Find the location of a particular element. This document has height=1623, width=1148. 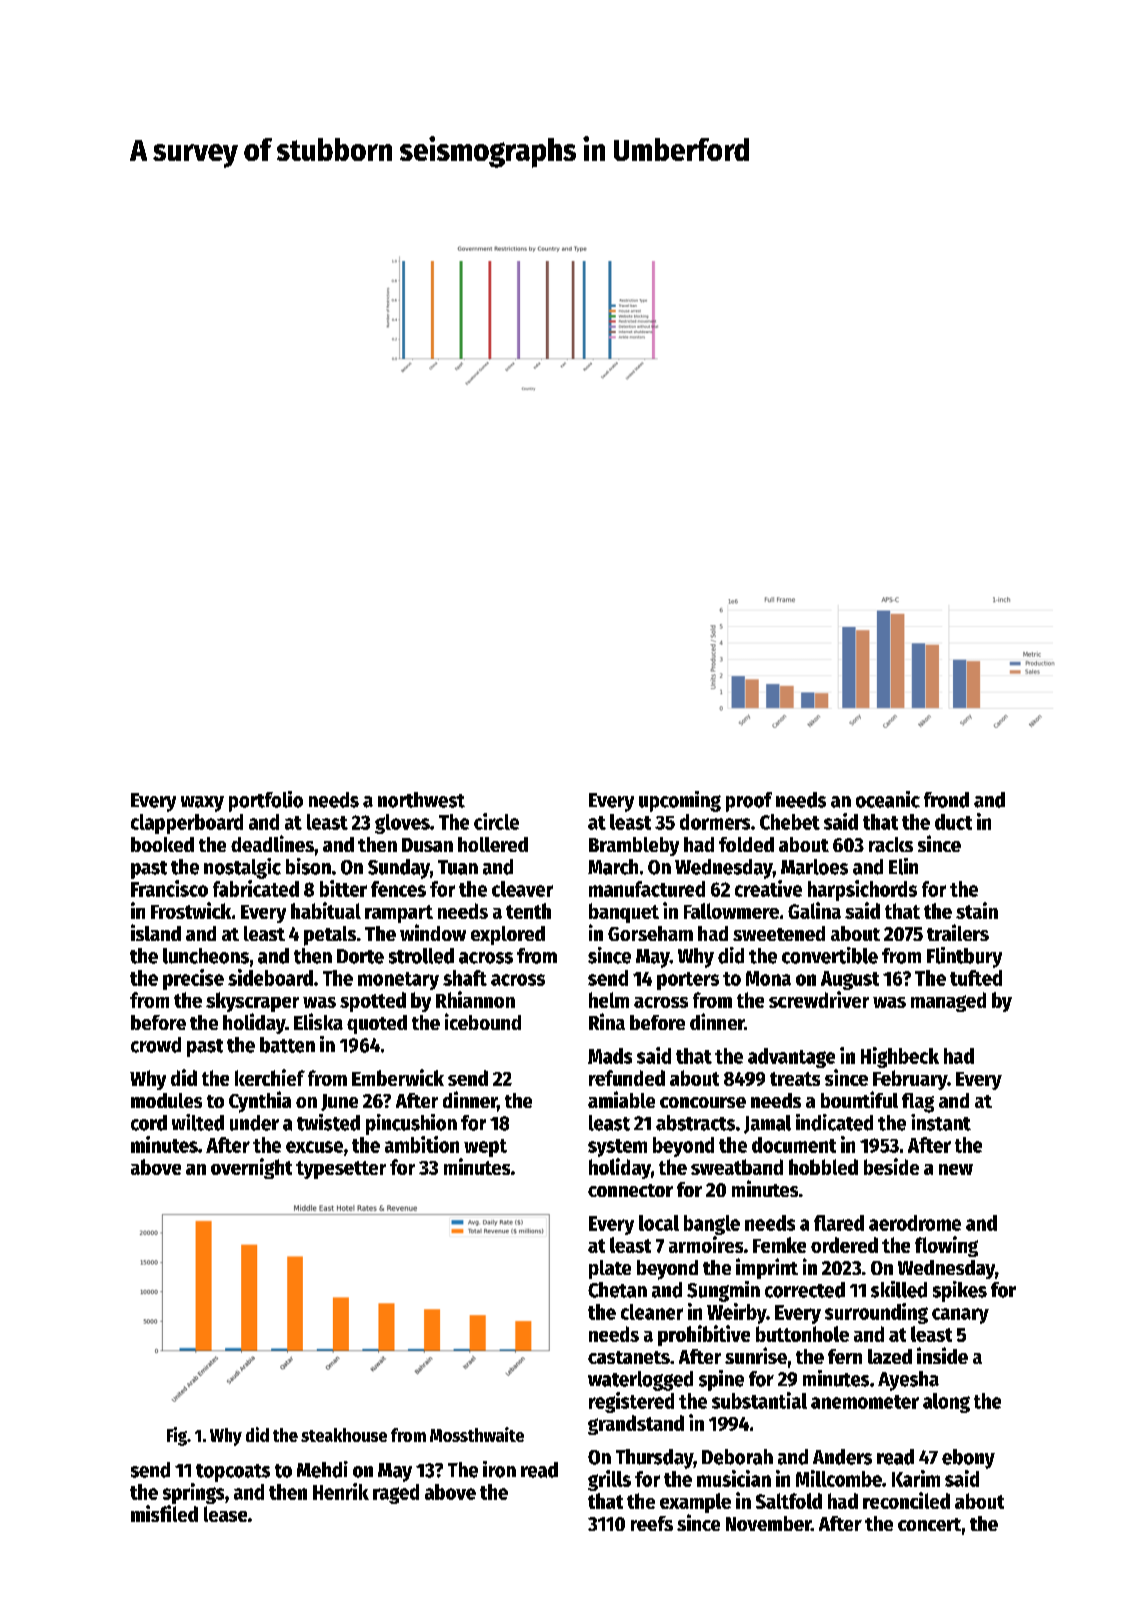

wept is located at coordinates (485, 1148).
